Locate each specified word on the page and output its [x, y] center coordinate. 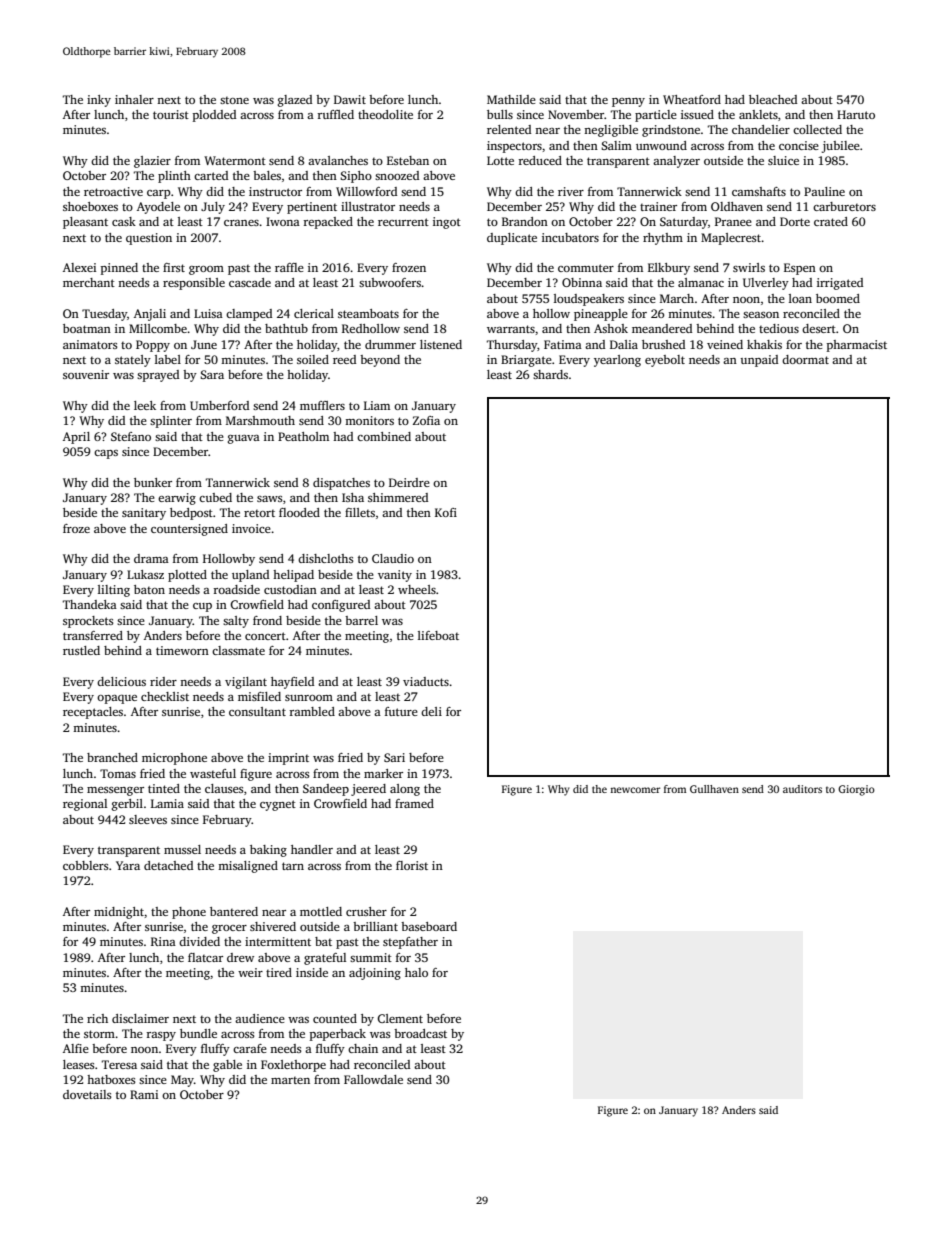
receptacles [93, 713]
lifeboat [438, 635]
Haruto [856, 114]
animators [90, 344]
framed [414, 803]
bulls [500, 114]
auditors [802, 789]
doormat [805, 359]
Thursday [512, 346]
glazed [295, 101]
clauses [224, 788]
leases [79, 1064]
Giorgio [856, 790]
